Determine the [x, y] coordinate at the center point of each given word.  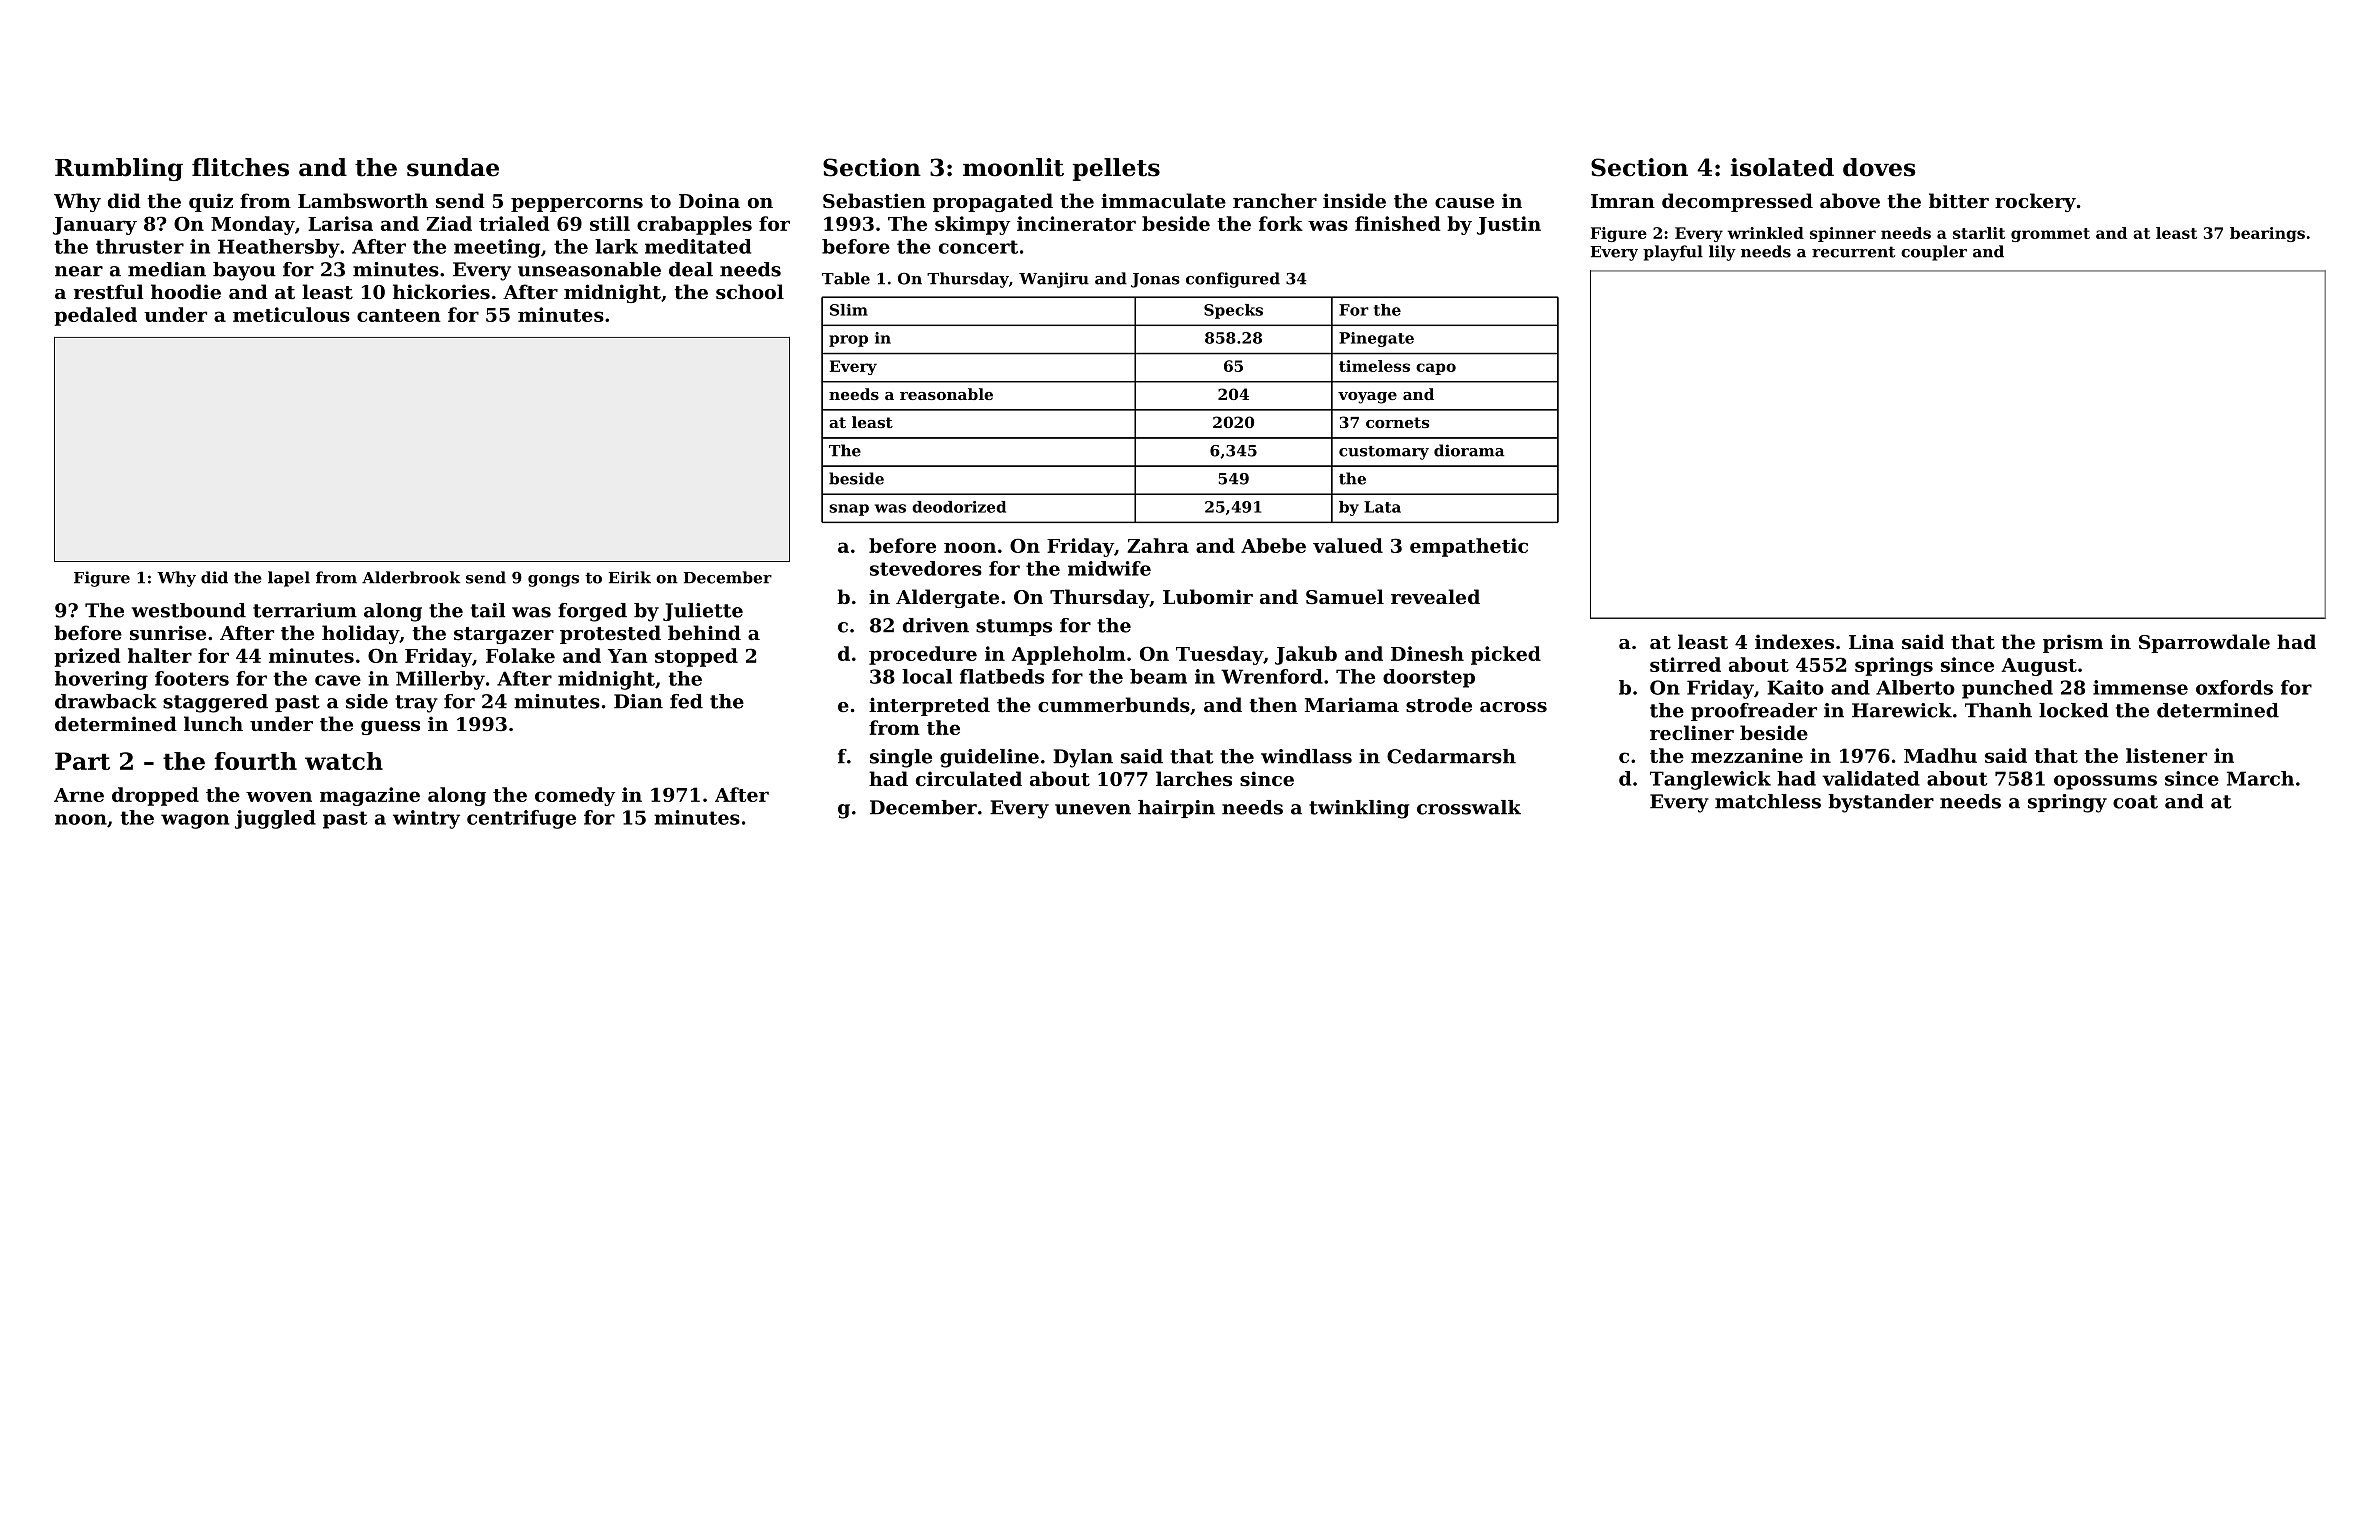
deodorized [959, 507]
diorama [1469, 450]
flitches [240, 167]
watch [344, 761]
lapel [289, 579]
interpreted [929, 706]
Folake [520, 655]
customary [1384, 453]
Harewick [1902, 710]
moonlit [1013, 167]
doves [1879, 167]
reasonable [946, 394]
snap [849, 510]
